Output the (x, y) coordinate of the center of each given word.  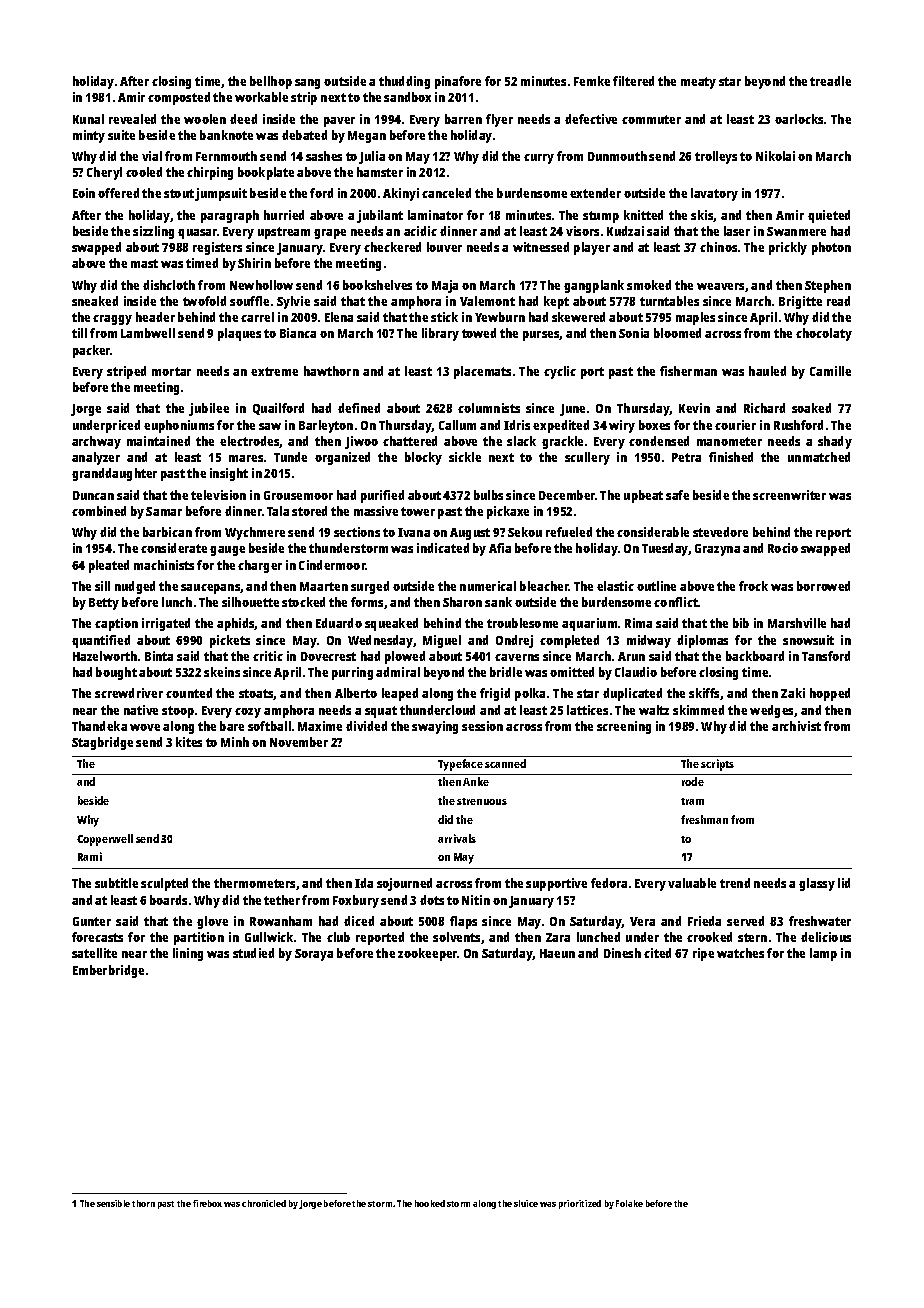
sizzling (153, 232)
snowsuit (808, 640)
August (470, 534)
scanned (505, 763)
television (218, 495)
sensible (113, 1203)
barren (463, 119)
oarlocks (799, 119)
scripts (717, 765)
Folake (629, 1203)
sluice (526, 1203)
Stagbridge (102, 743)
